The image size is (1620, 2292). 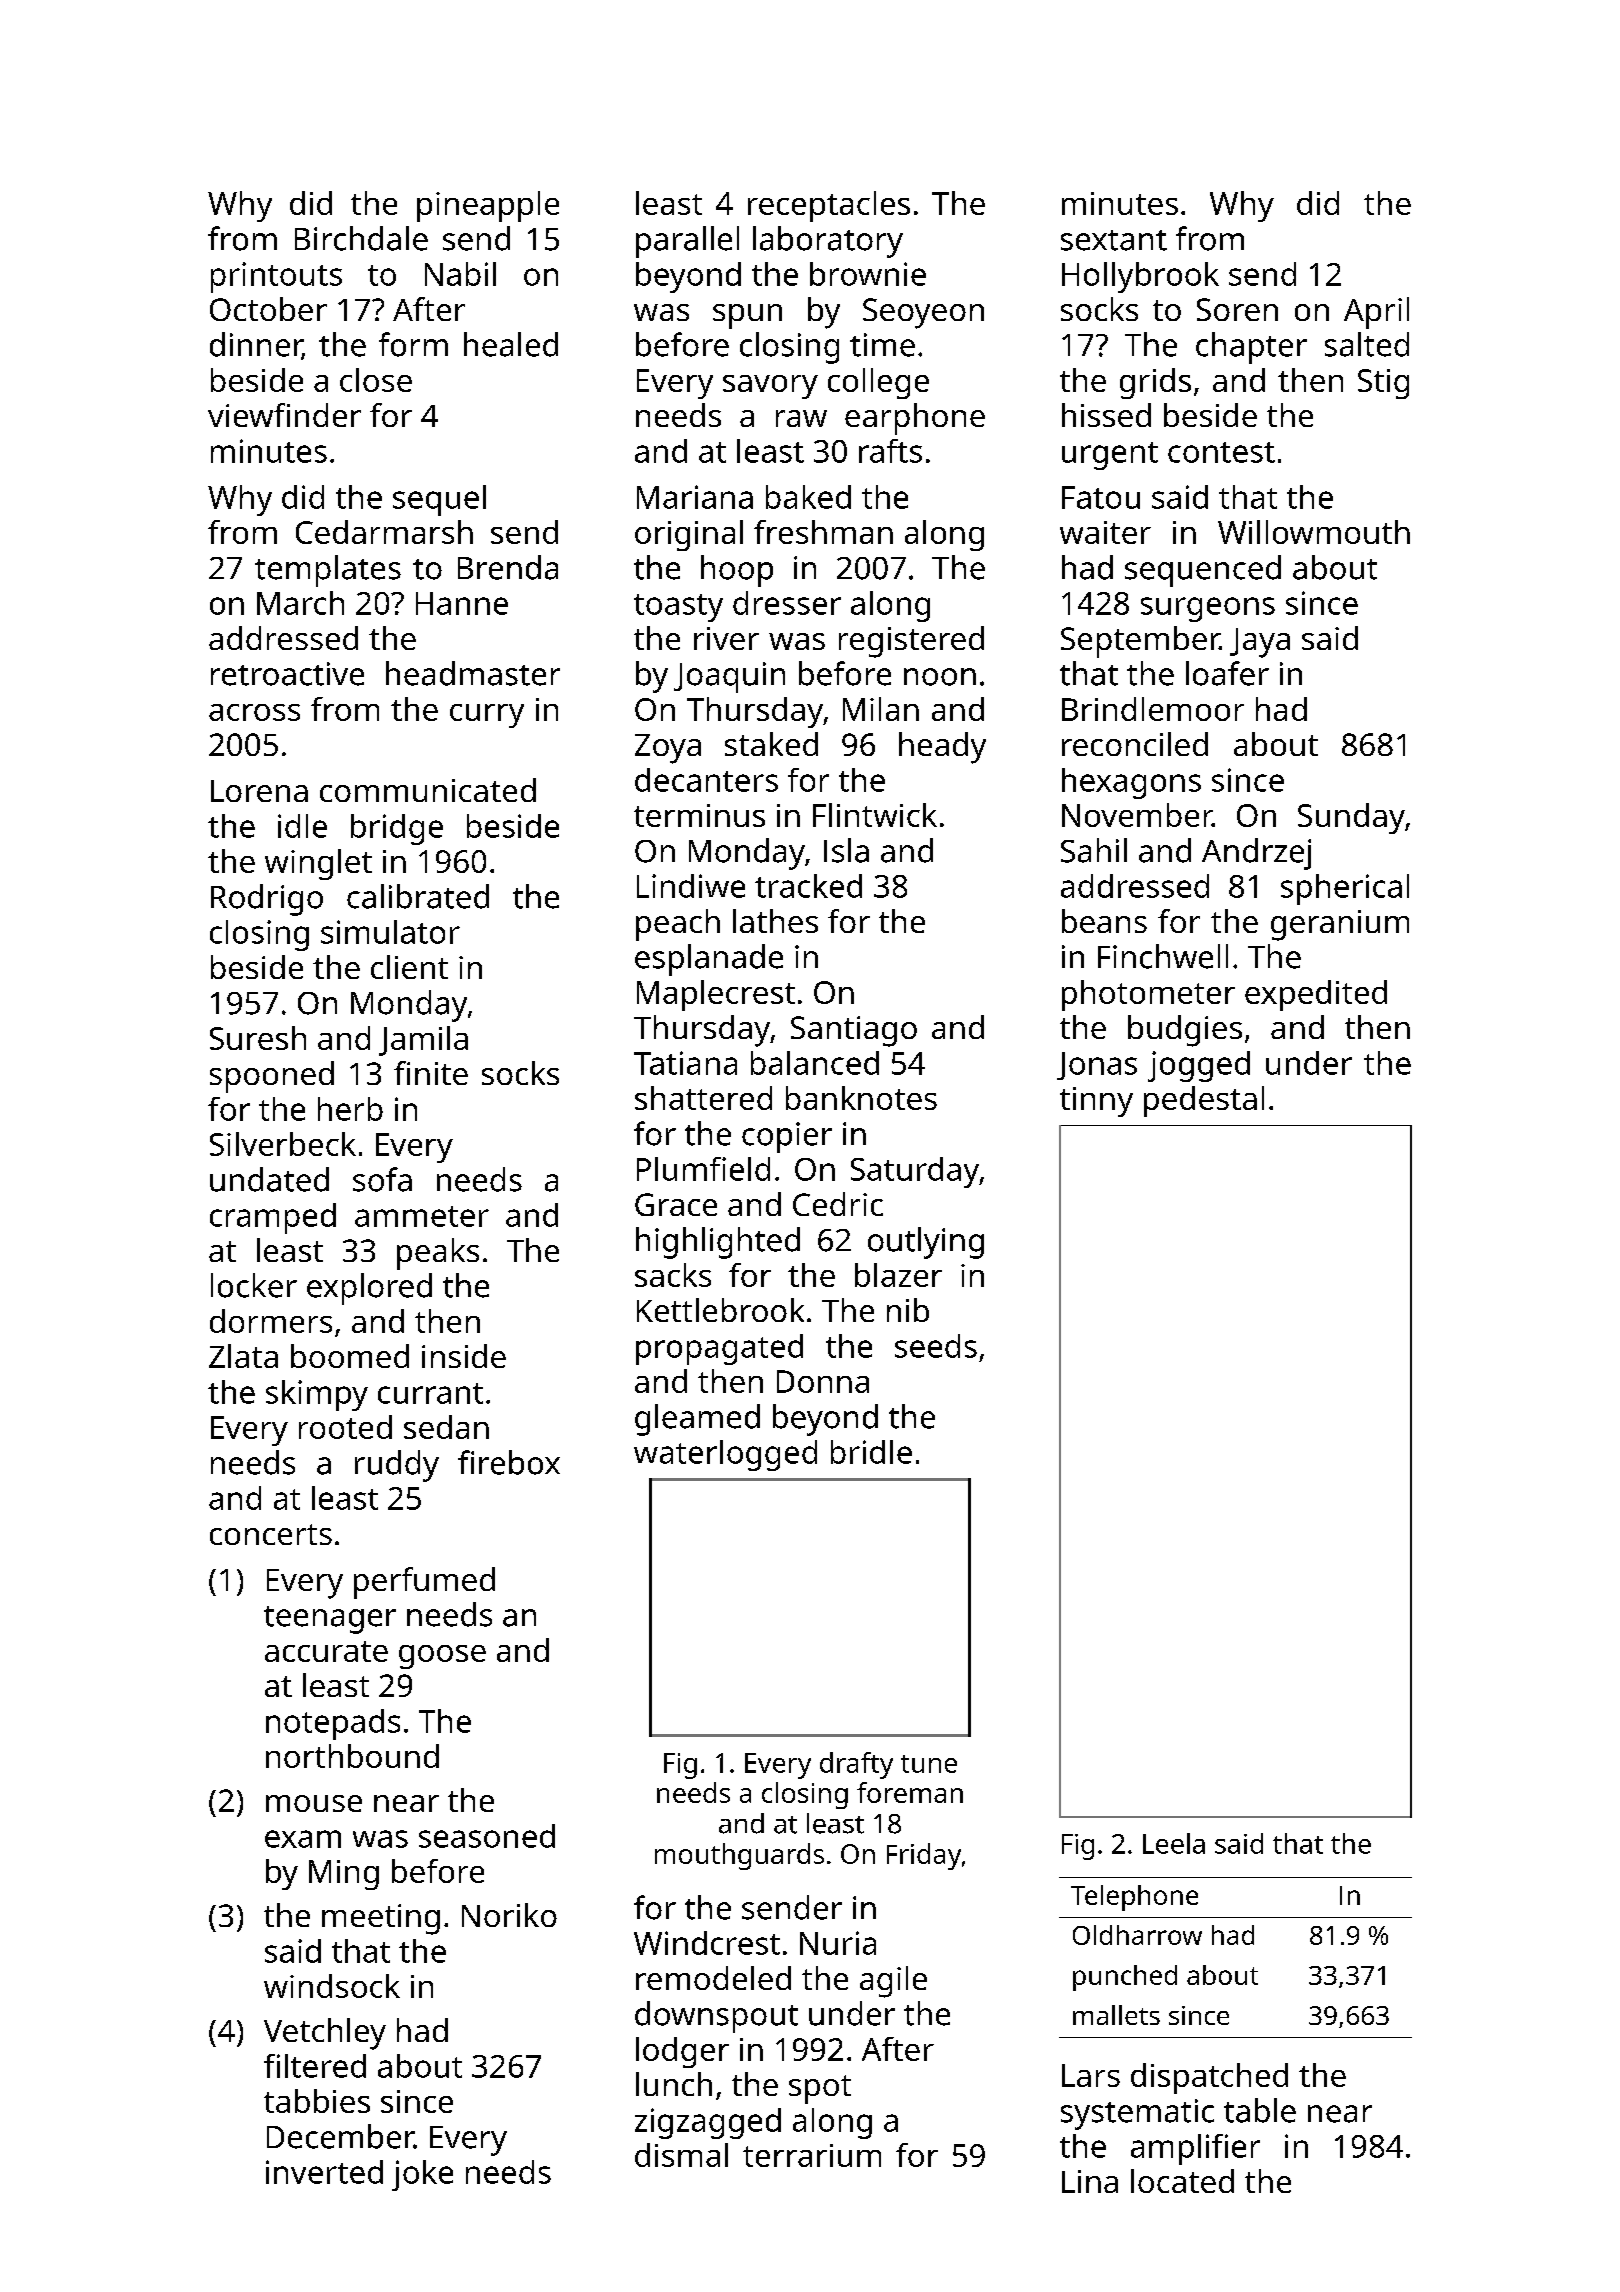 What do you see at coordinates (868, 274) in the screenshot?
I see `brownie` at bounding box center [868, 274].
